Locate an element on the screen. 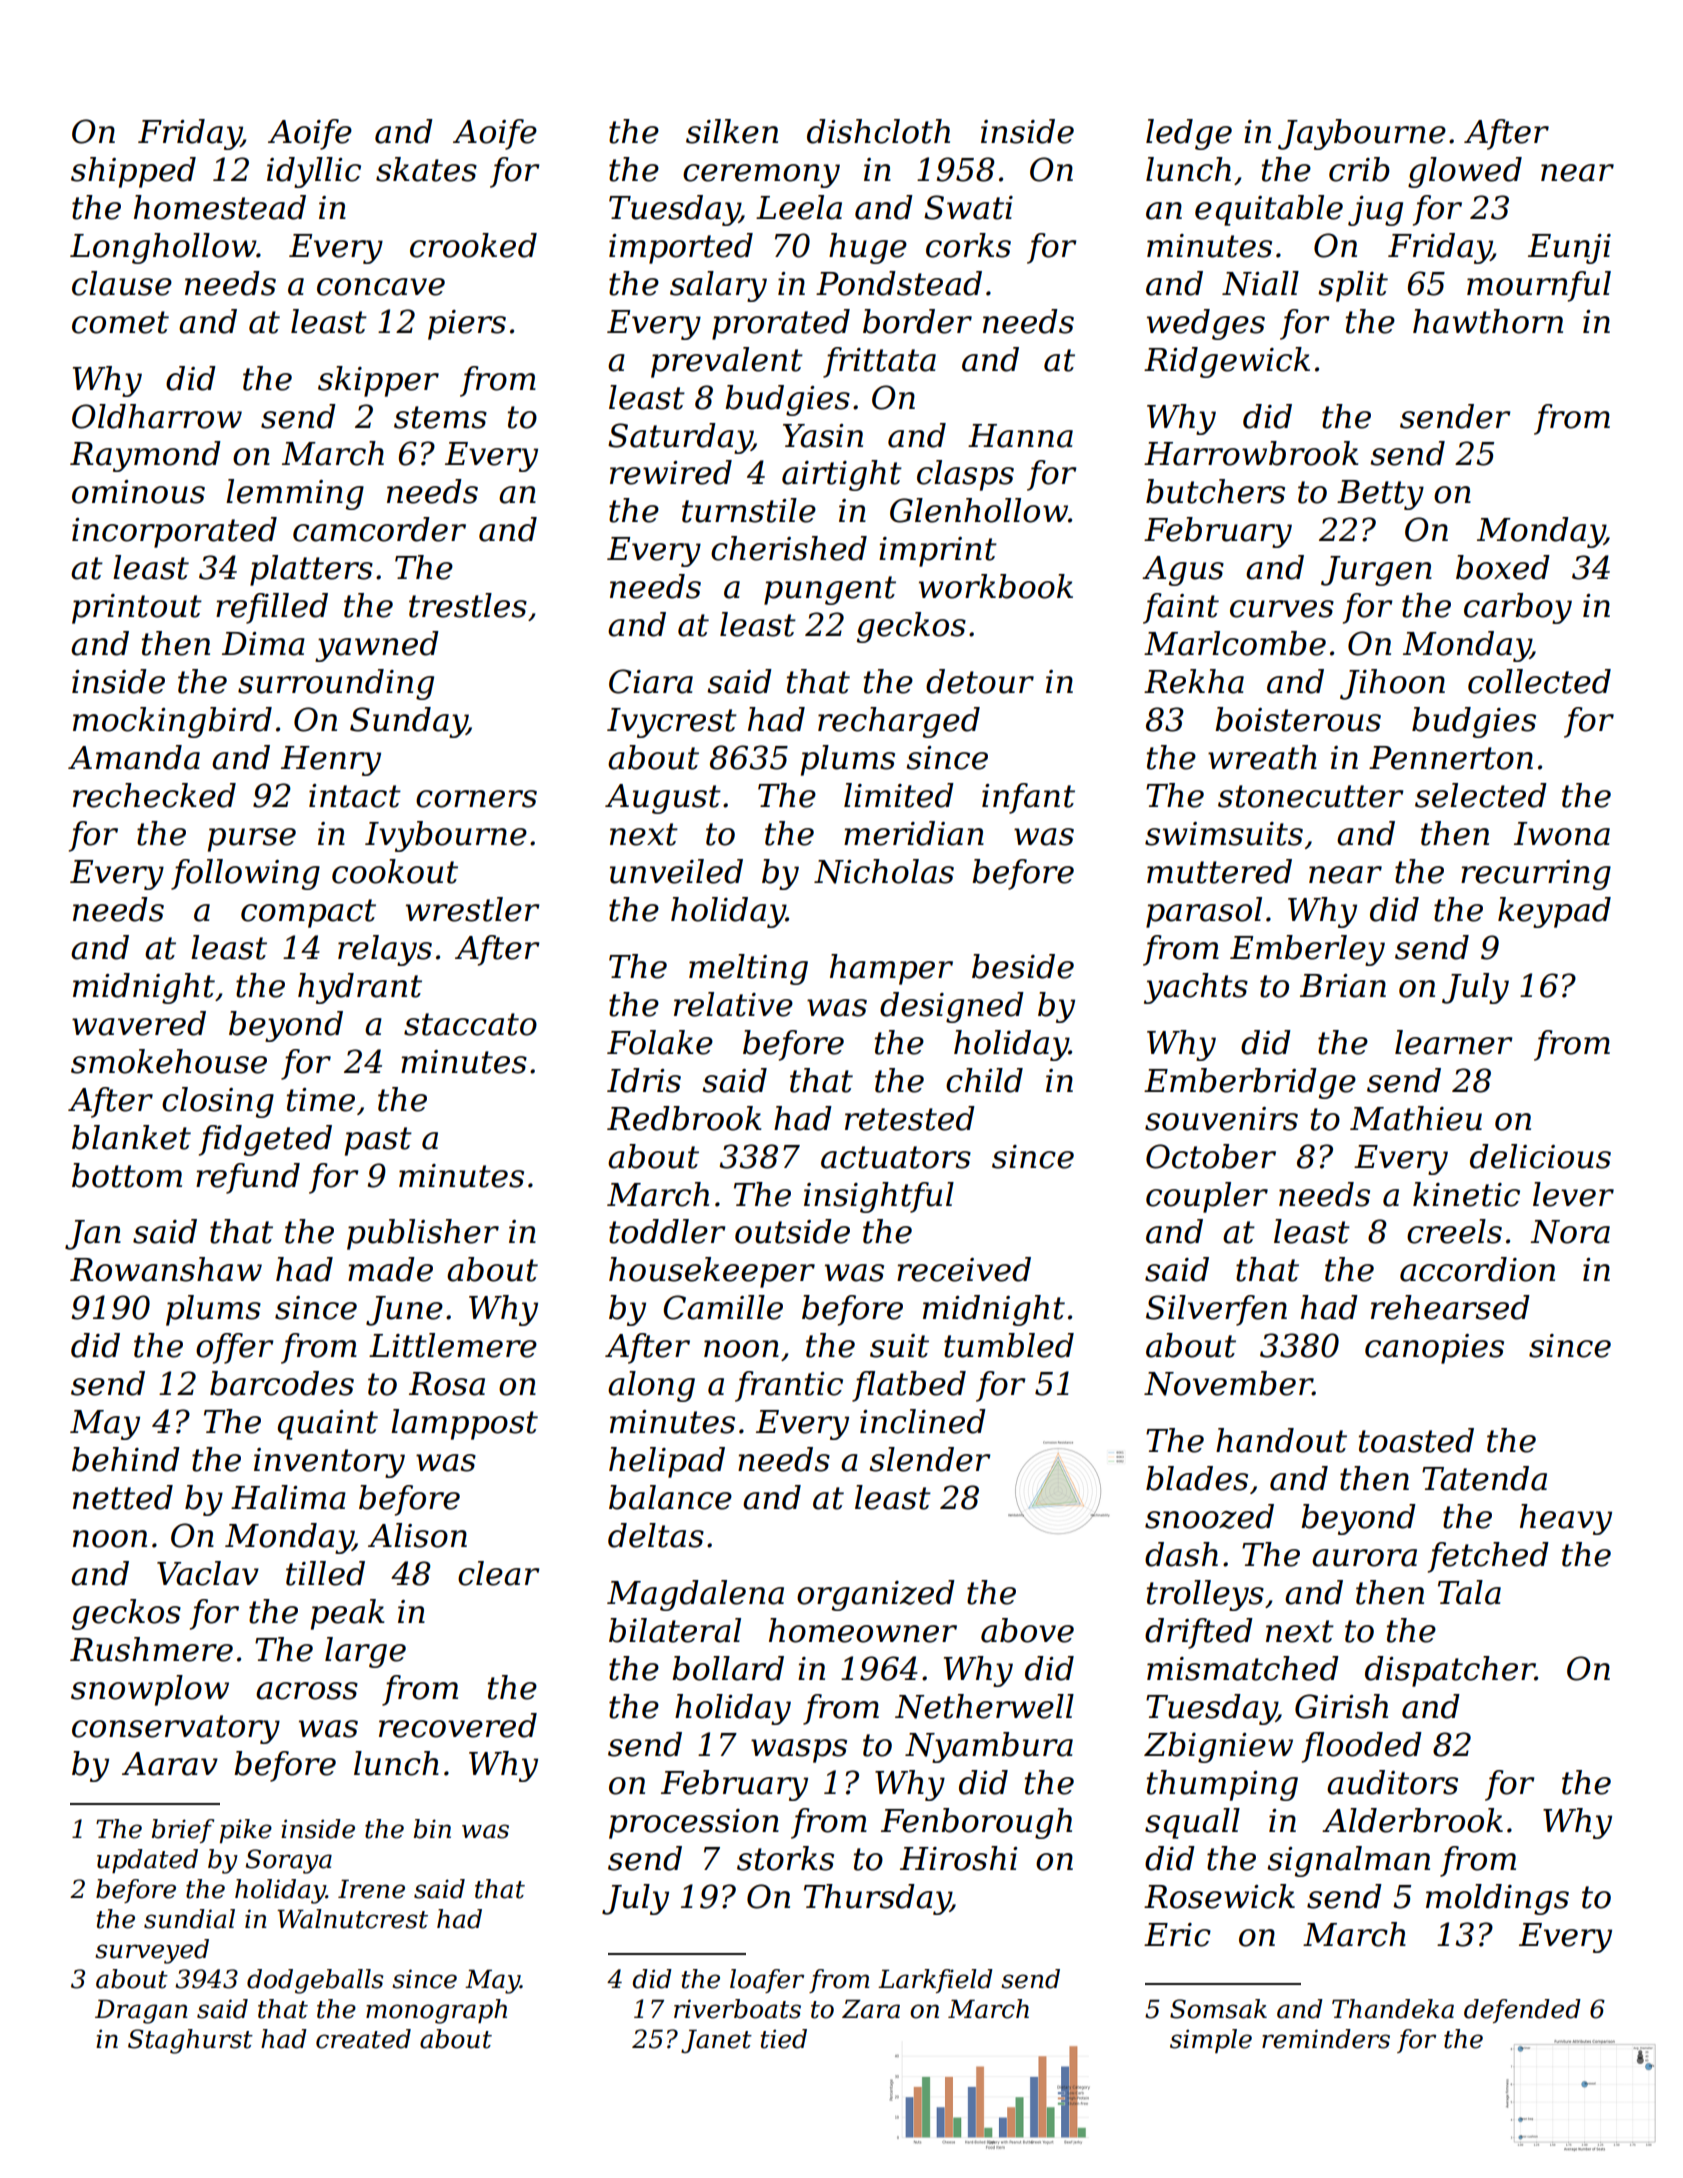 This screenshot has width=1683, height=2178. actuators is located at coordinates (896, 1157).
